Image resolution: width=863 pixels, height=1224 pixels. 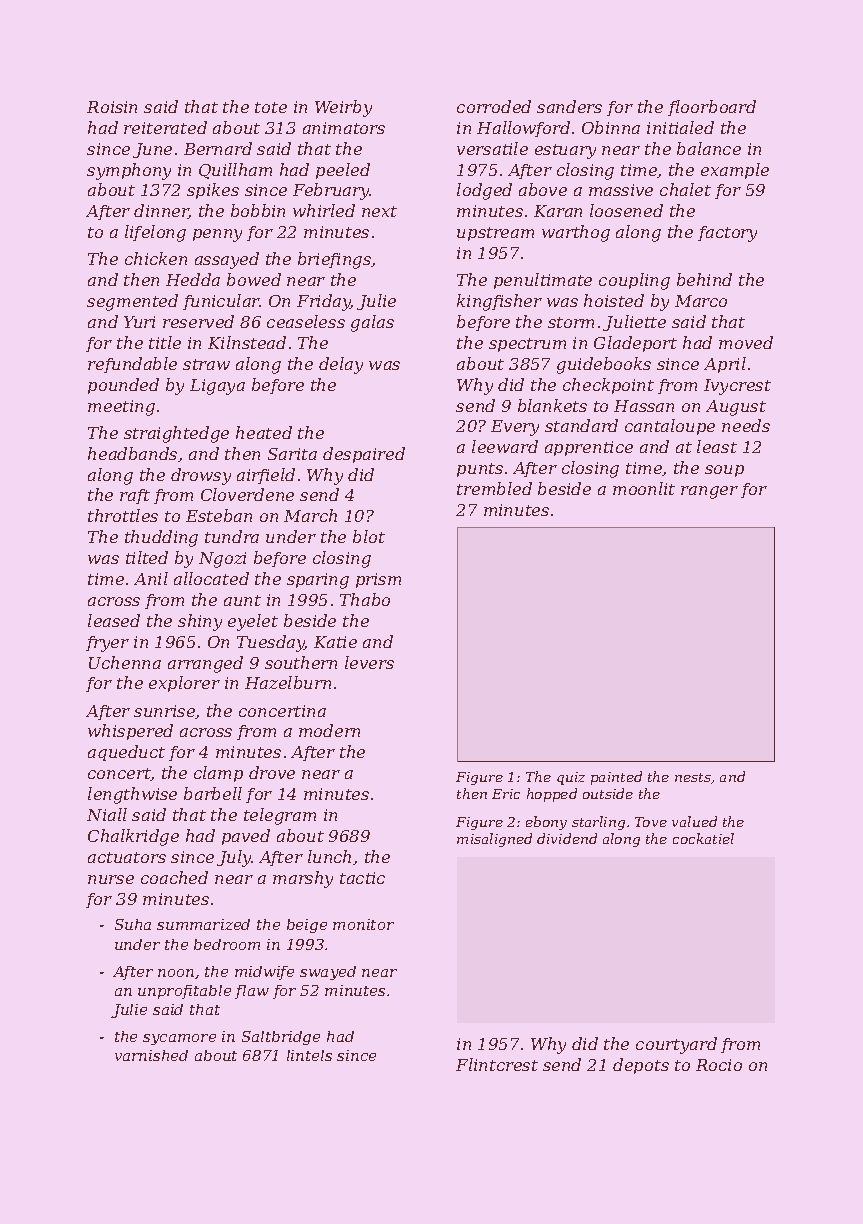 I want to click on varnished, so click(x=151, y=1055).
